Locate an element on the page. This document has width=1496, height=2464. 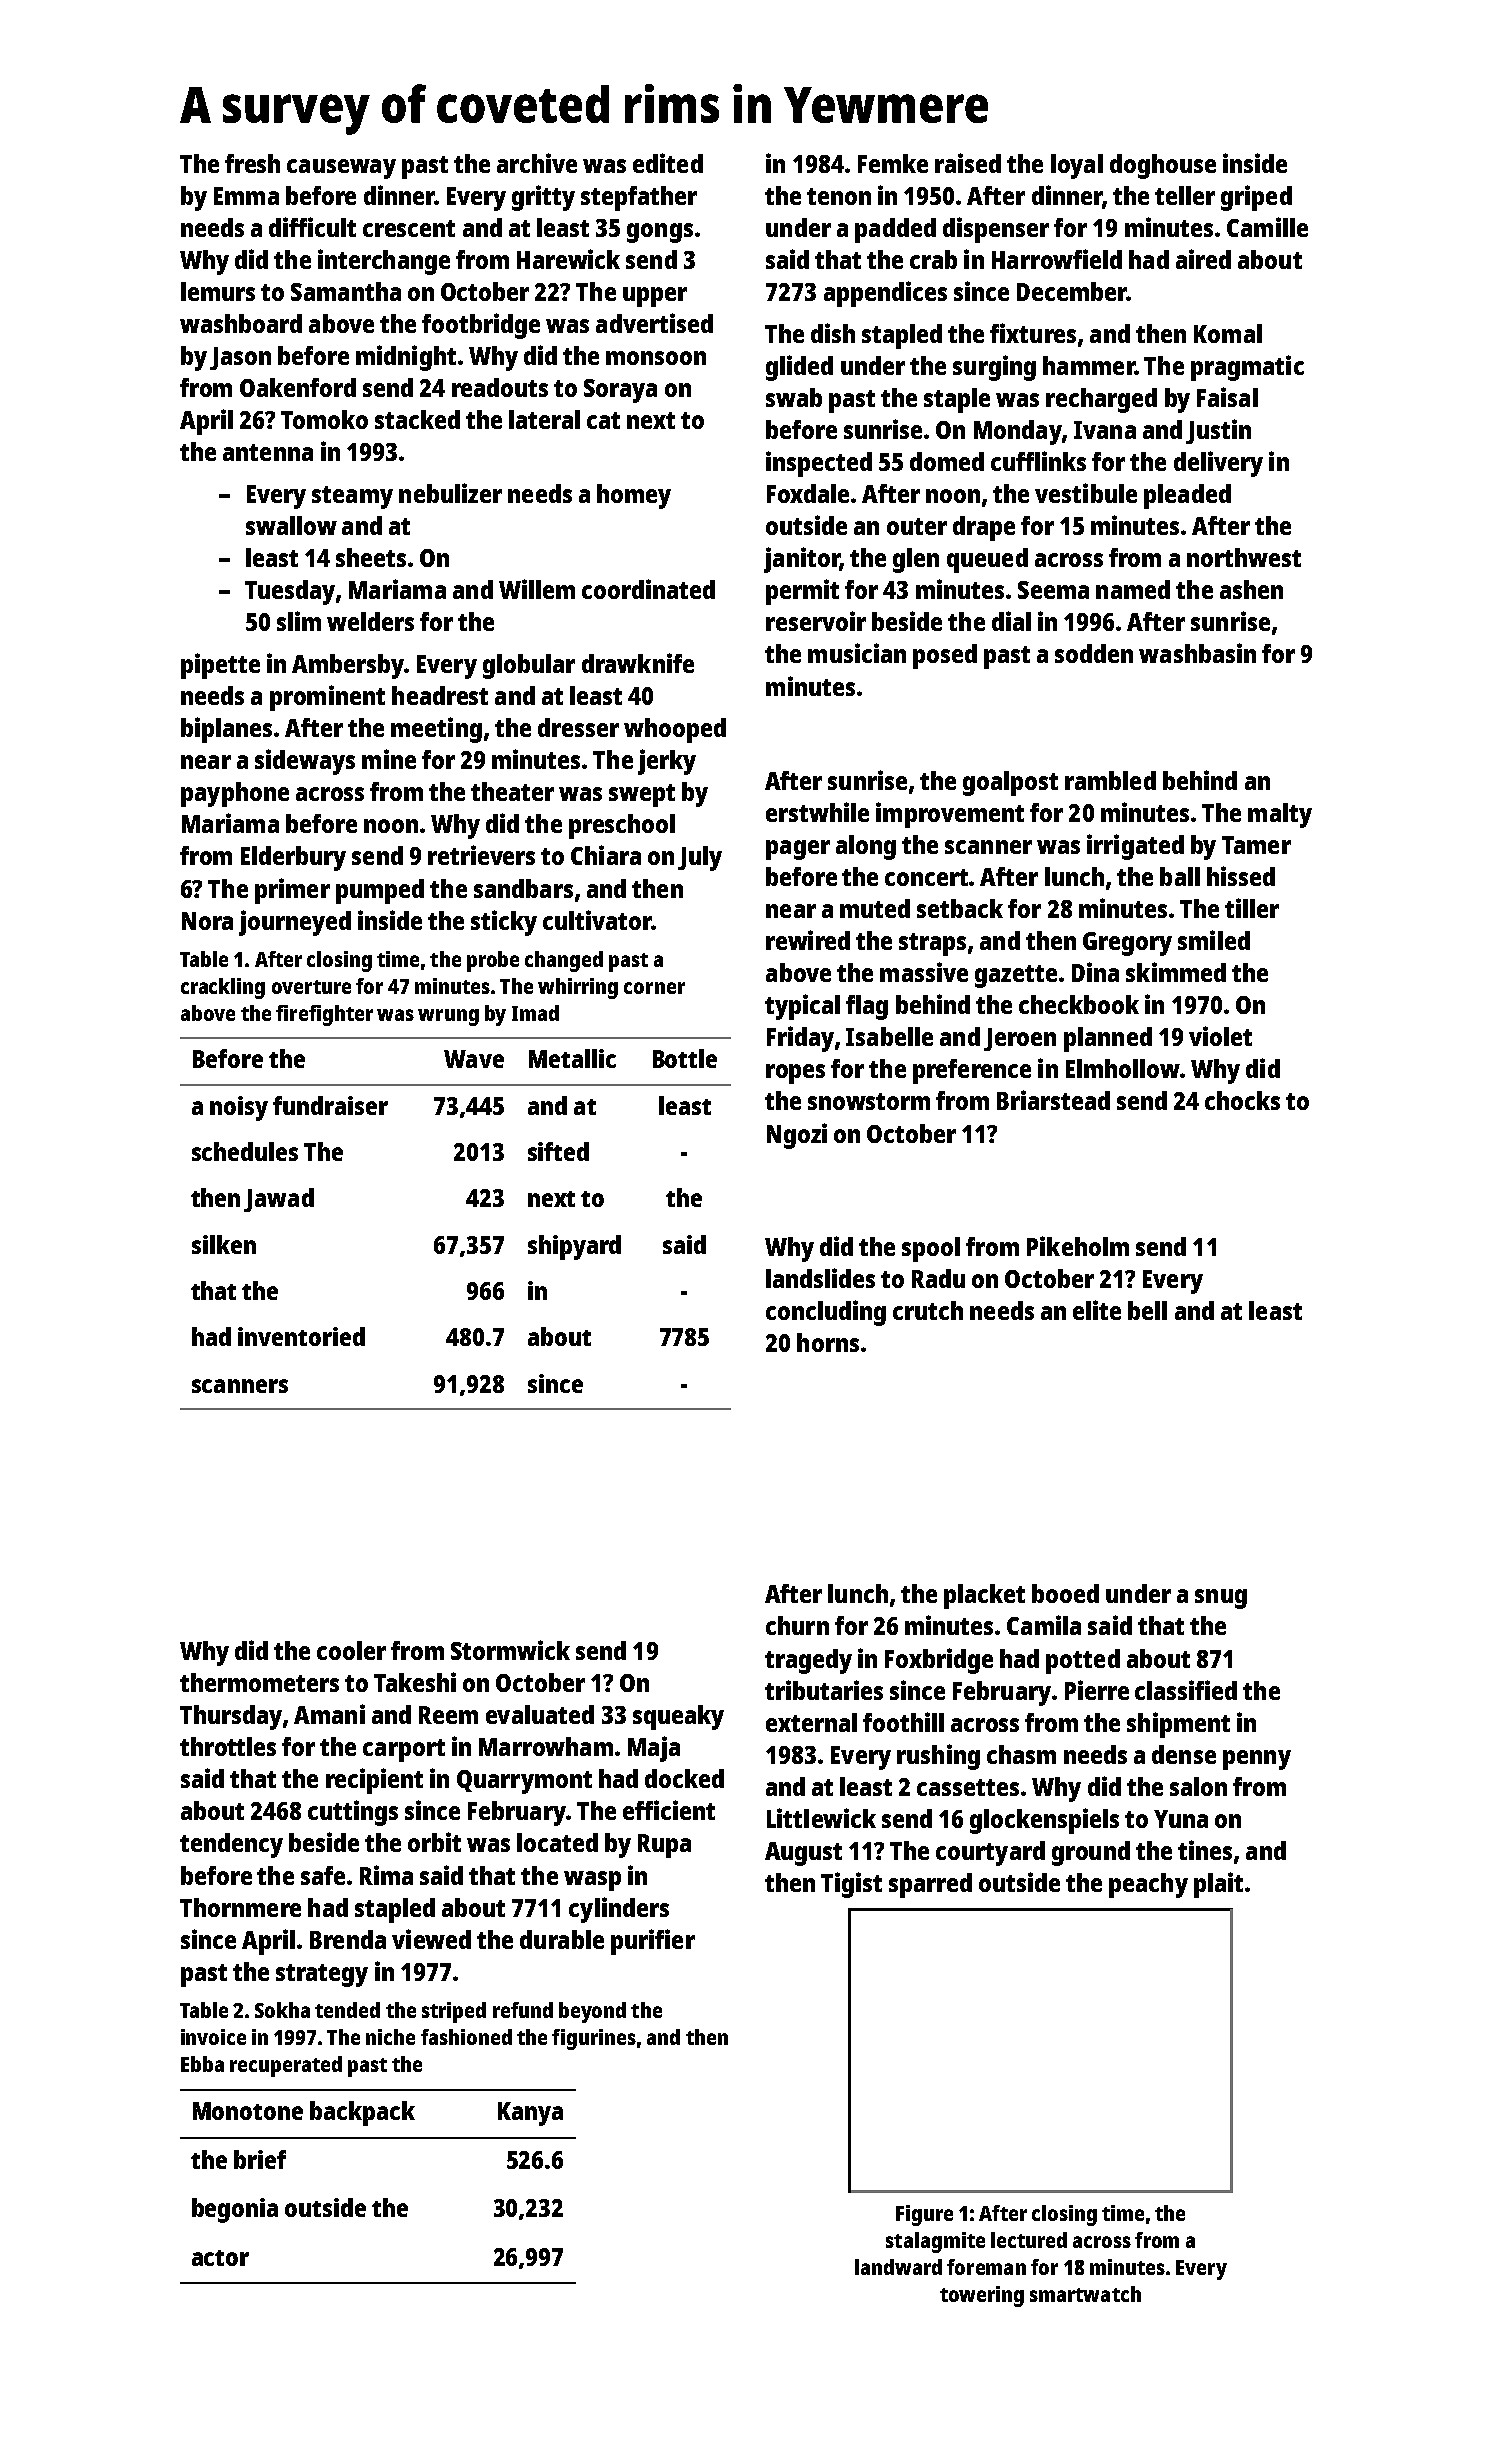
Femke is located at coordinates (893, 163).
